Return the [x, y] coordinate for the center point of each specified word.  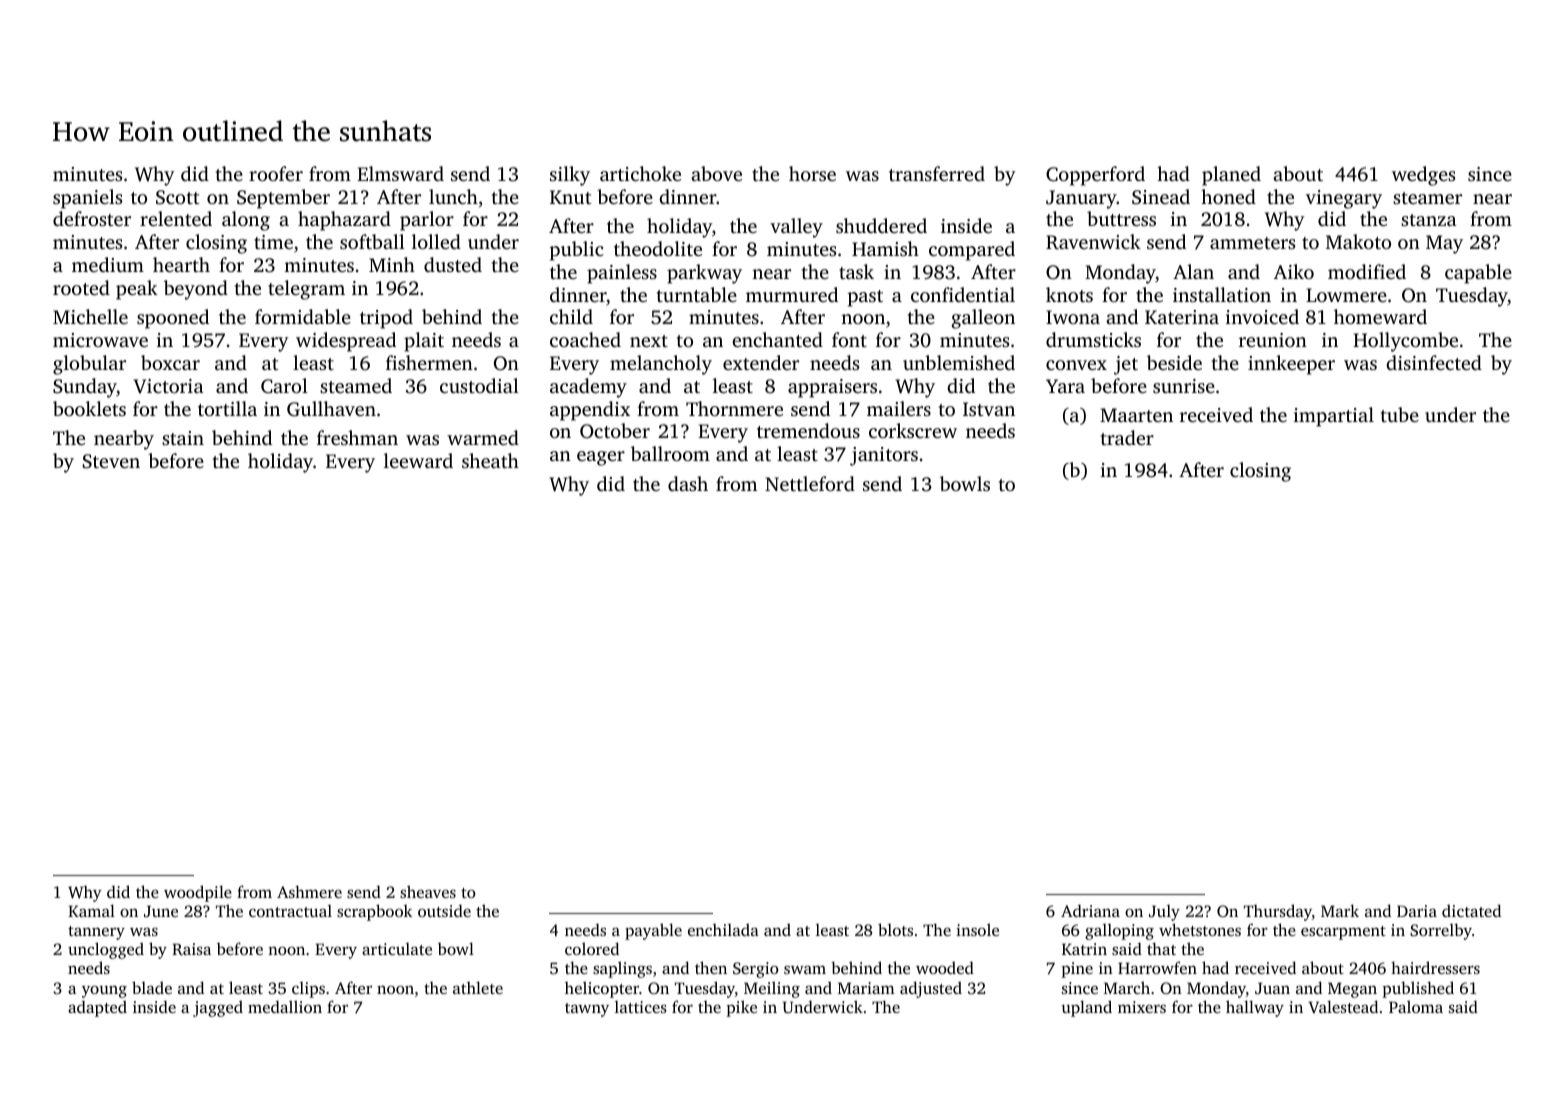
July [1164, 912]
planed [1231, 176]
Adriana [1090, 910]
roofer [276, 173]
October [615, 431]
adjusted [931, 989]
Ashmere [309, 891]
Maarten [1136, 415]
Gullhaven [331, 409]
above [716, 173]
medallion [285, 1006]
